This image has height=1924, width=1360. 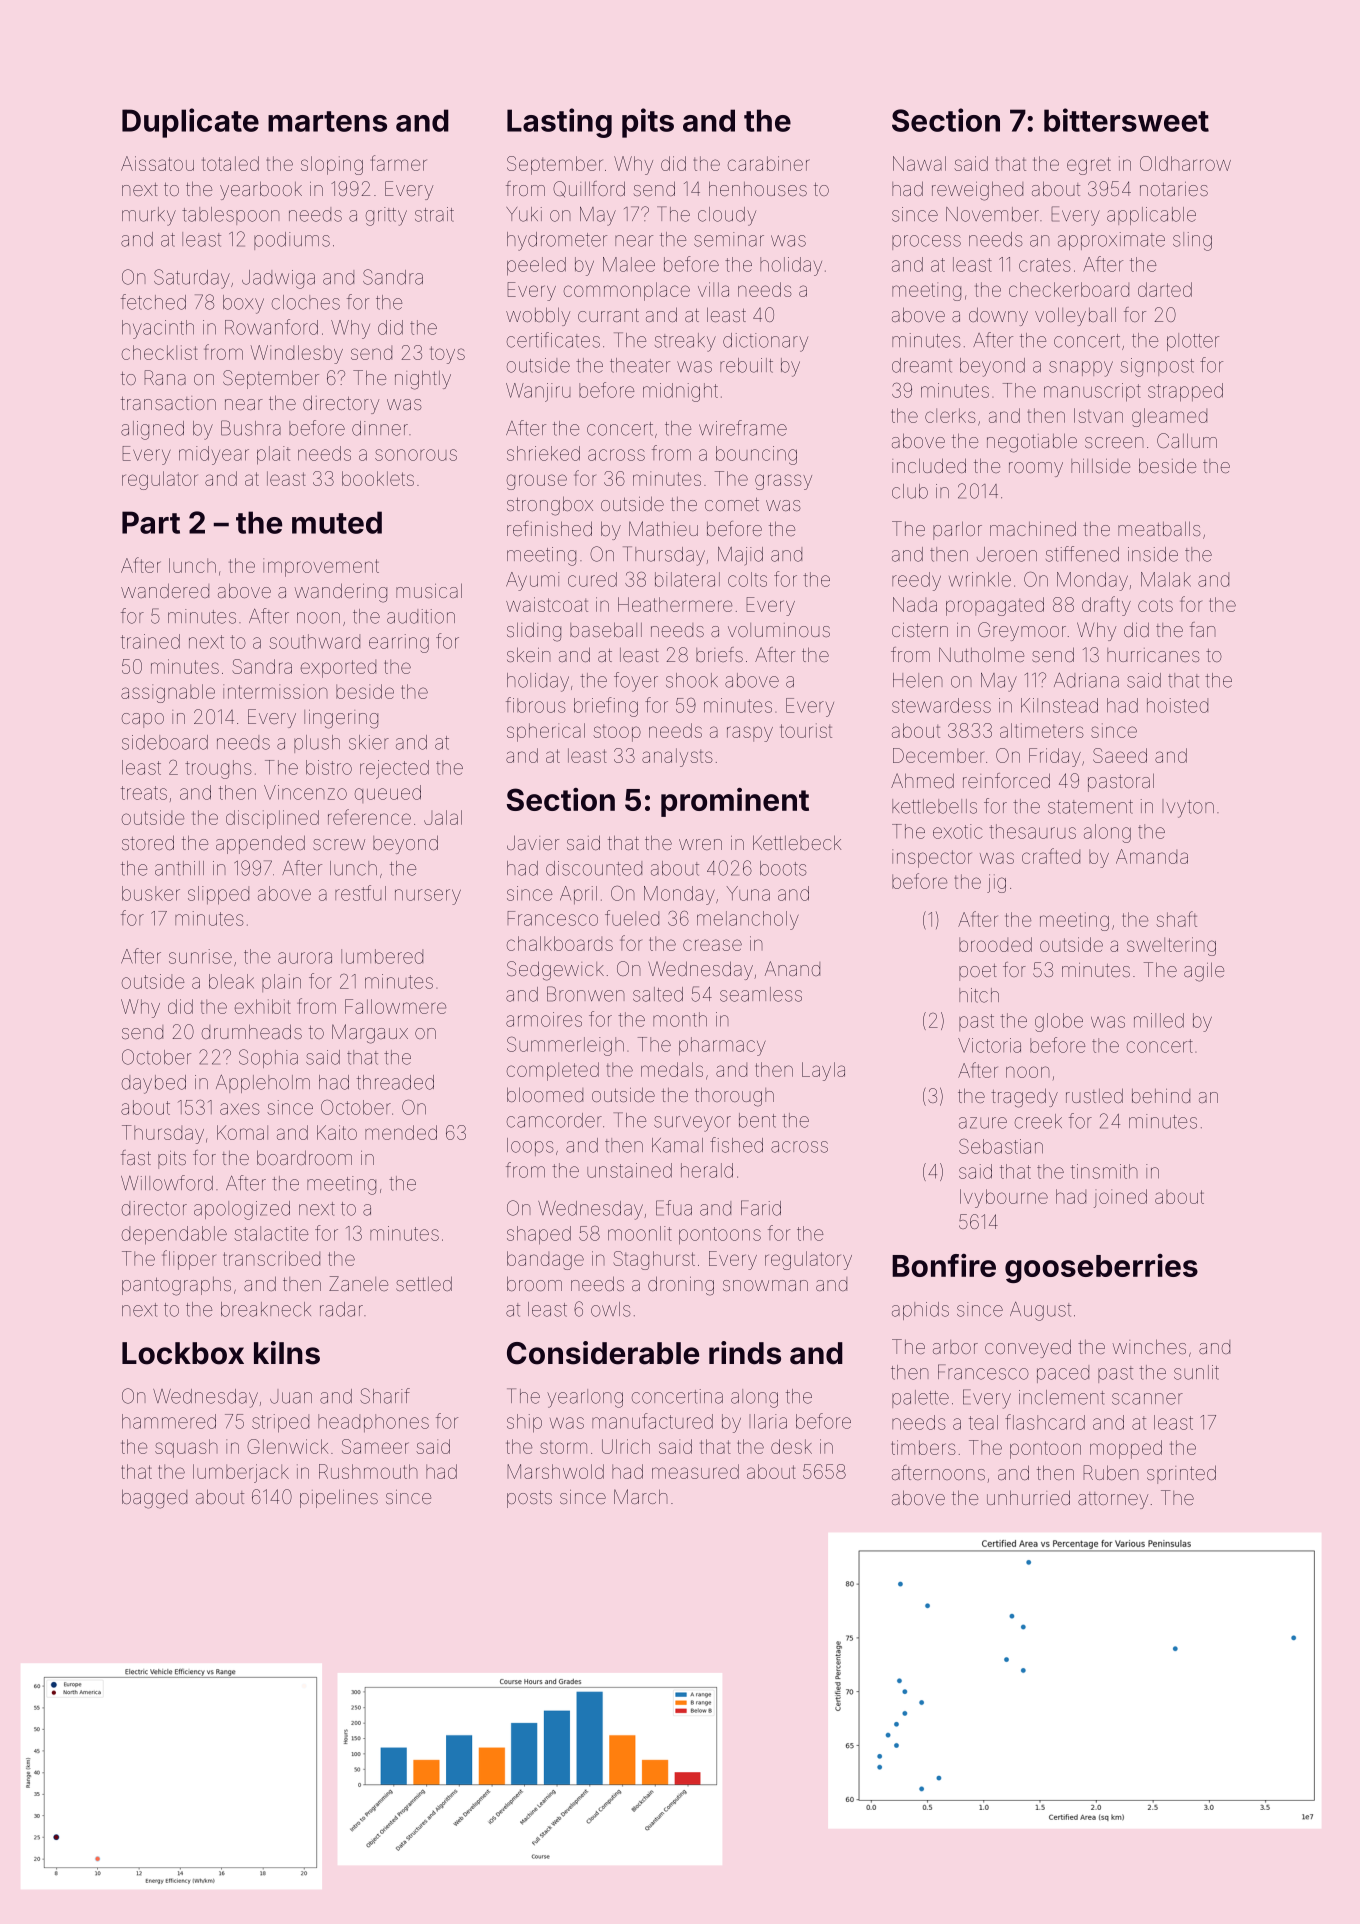 What do you see at coordinates (154, 1499) in the image?
I see `bagged` at bounding box center [154, 1499].
